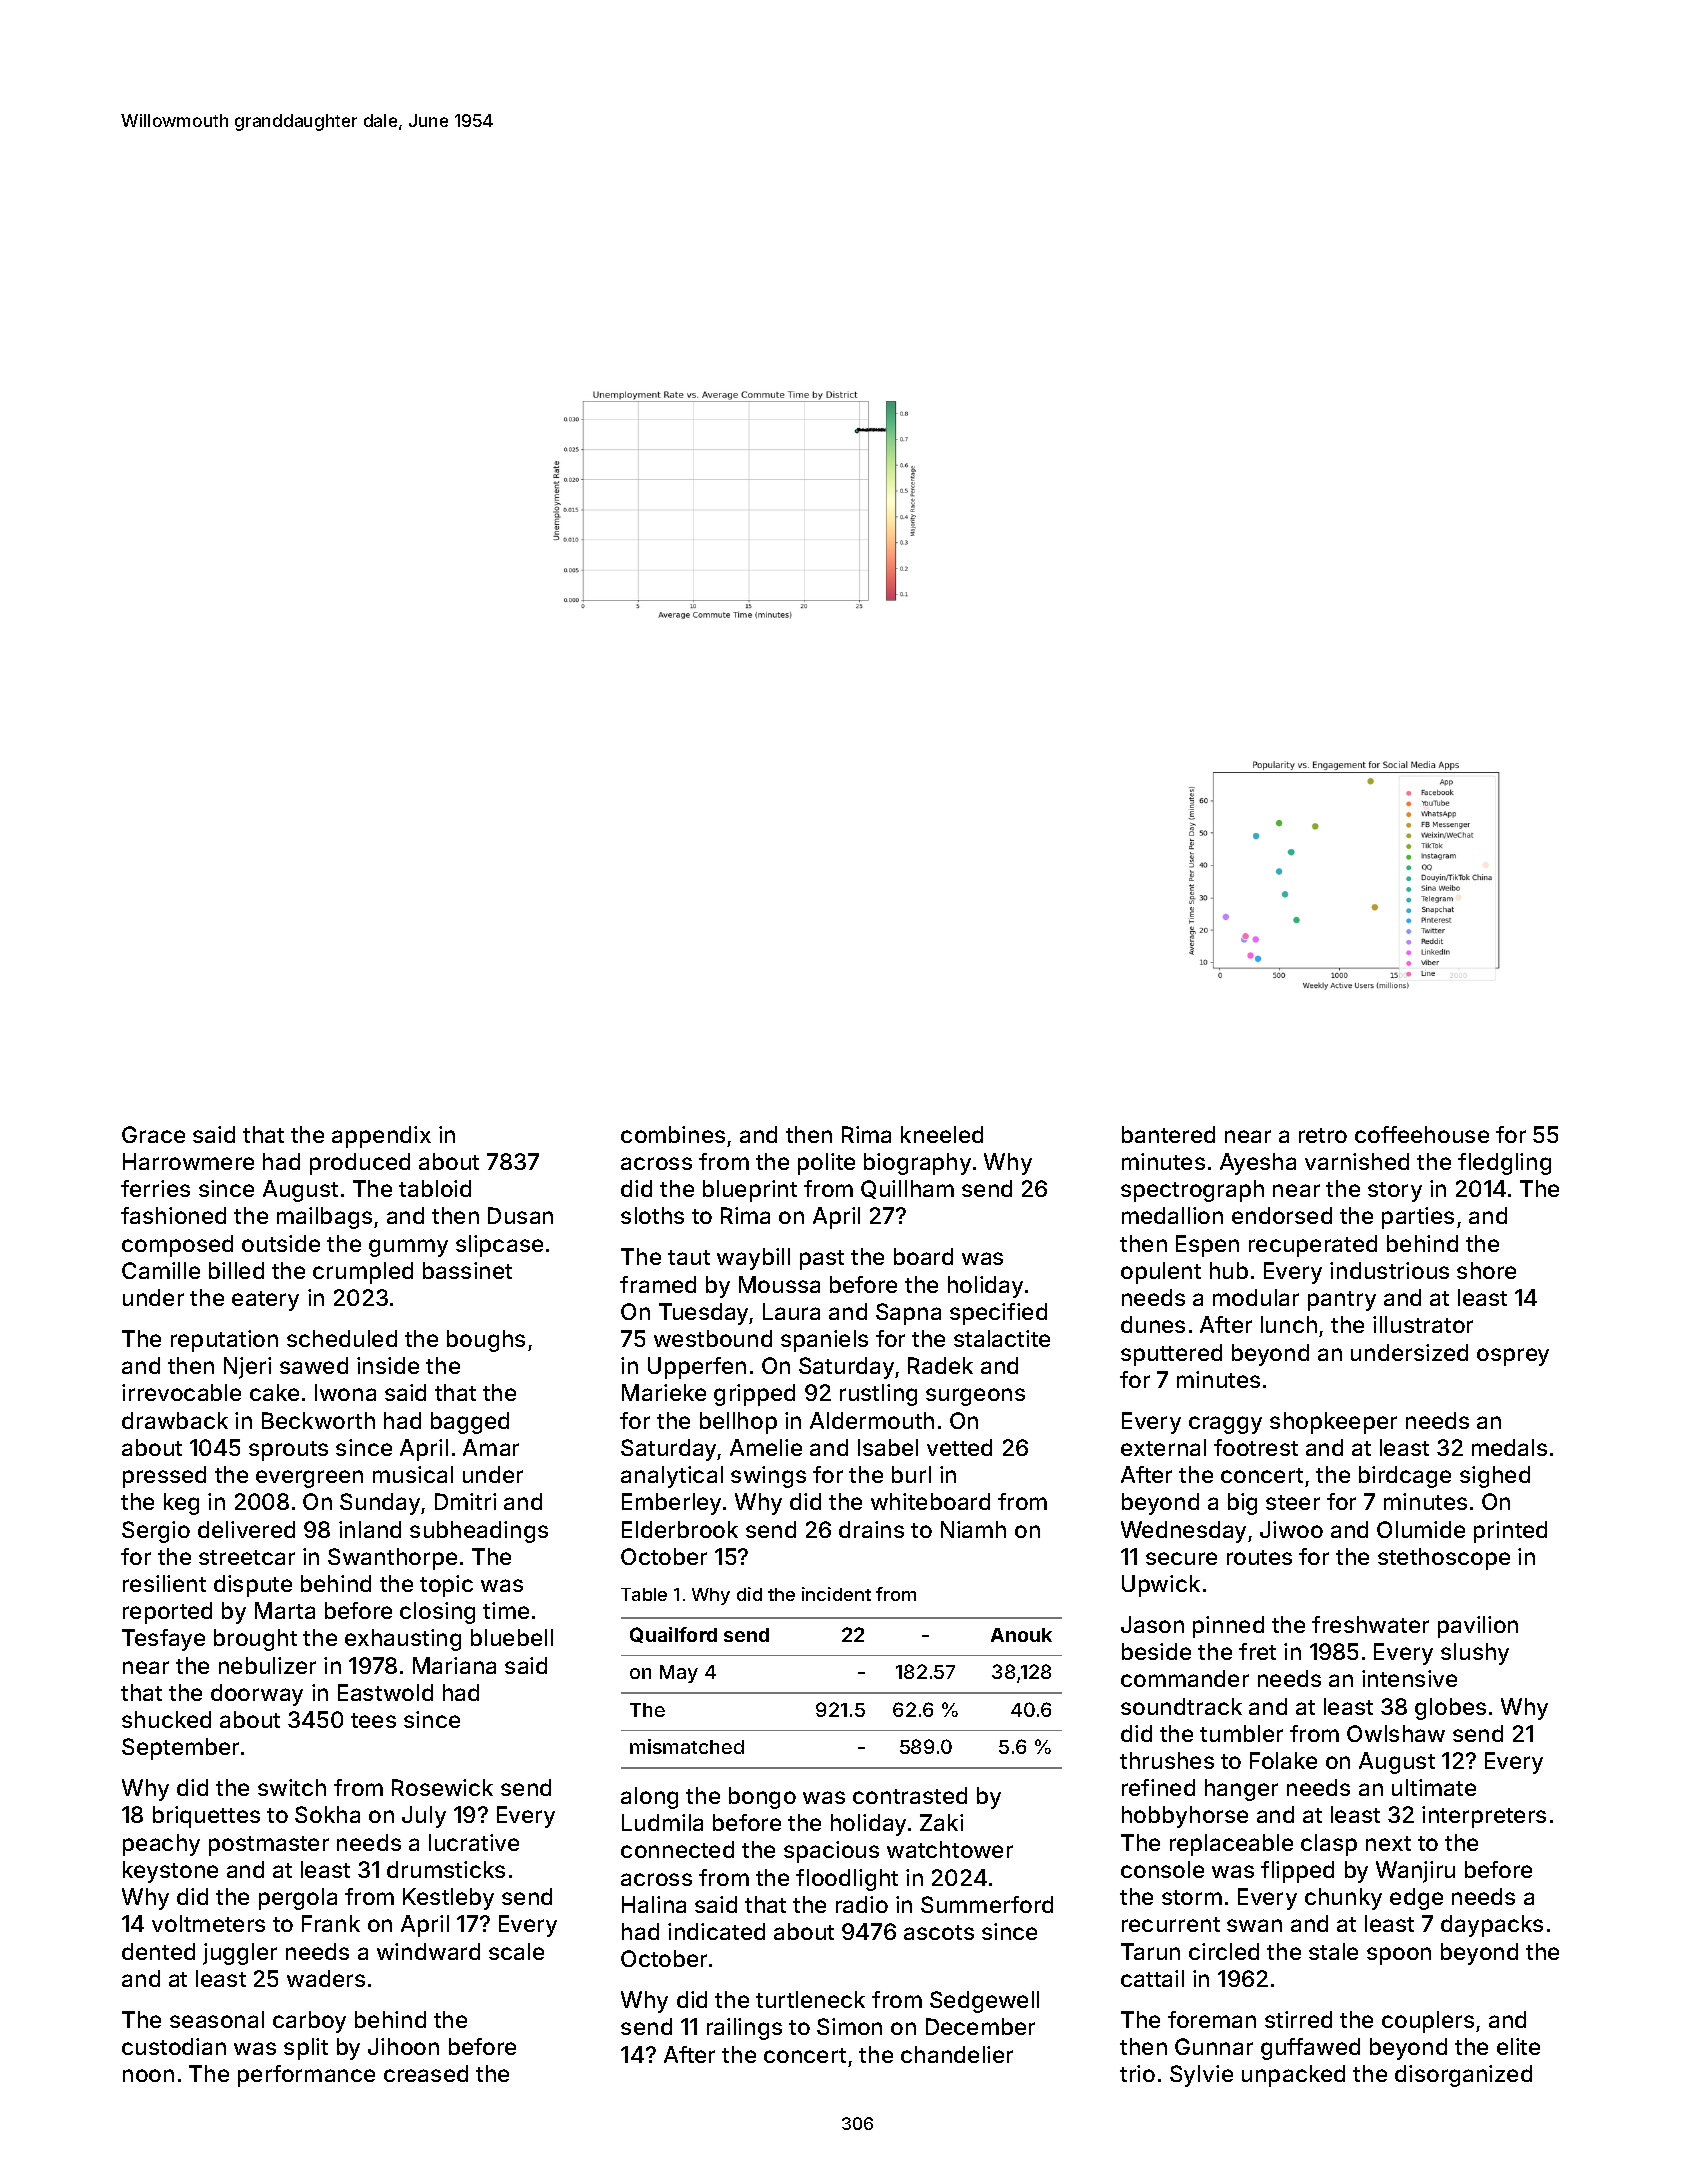 The image size is (1683, 2178). What do you see at coordinates (285, 1610) in the screenshot?
I see `Marta` at bounding box center [285, 1610].
